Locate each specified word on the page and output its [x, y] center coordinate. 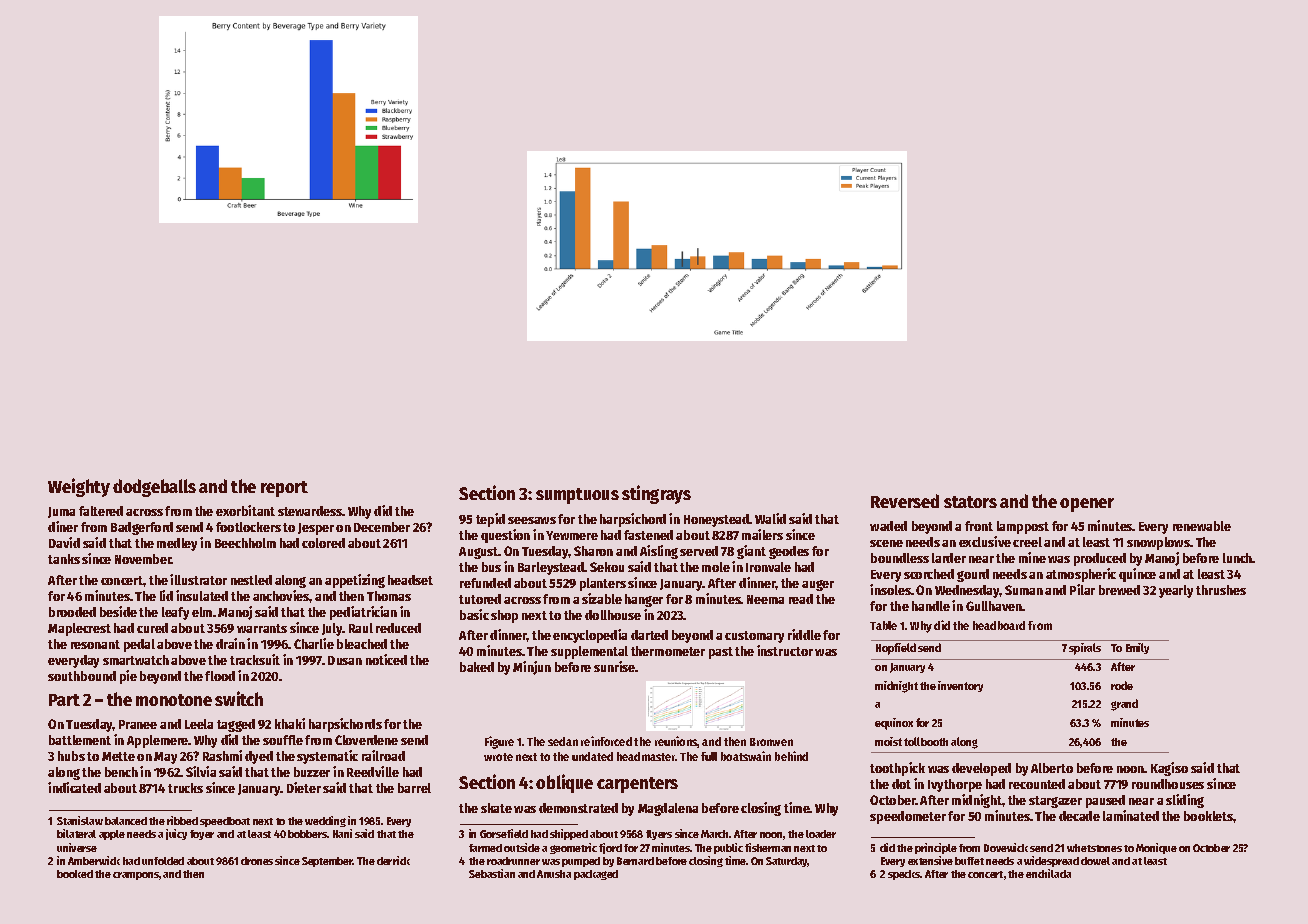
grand [1124, 705]
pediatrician [363, 613]
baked [477, 667]
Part [64, 700]
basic [474, 614]
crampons [136, 876]
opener [1087, 505]
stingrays [656, 494]
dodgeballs [154, 488]
